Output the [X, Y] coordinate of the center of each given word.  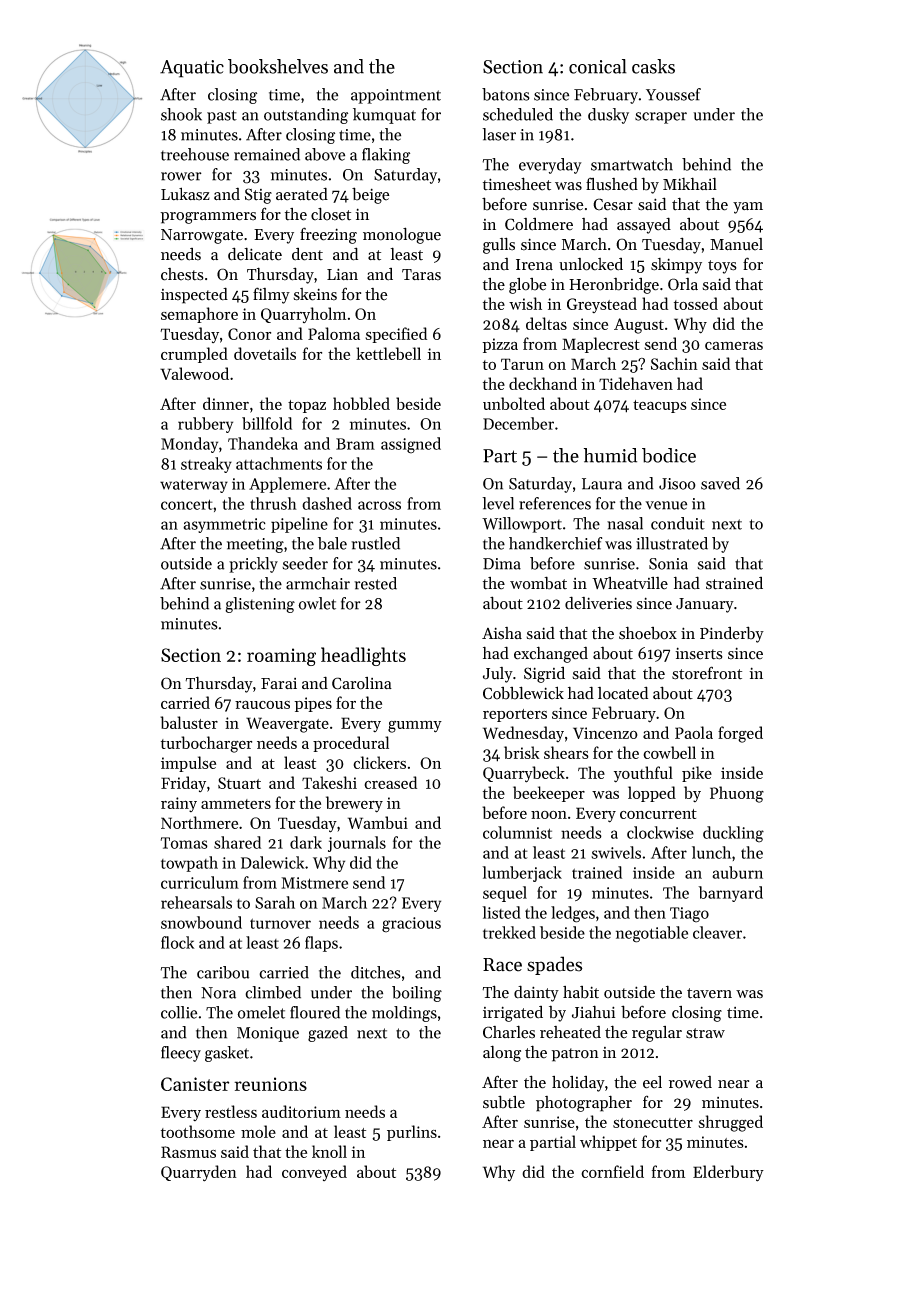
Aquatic [192, 69]
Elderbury [728, 1173]
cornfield [612, 1171]
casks [653, 66]
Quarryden [199, 1173]
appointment [396, 96]
